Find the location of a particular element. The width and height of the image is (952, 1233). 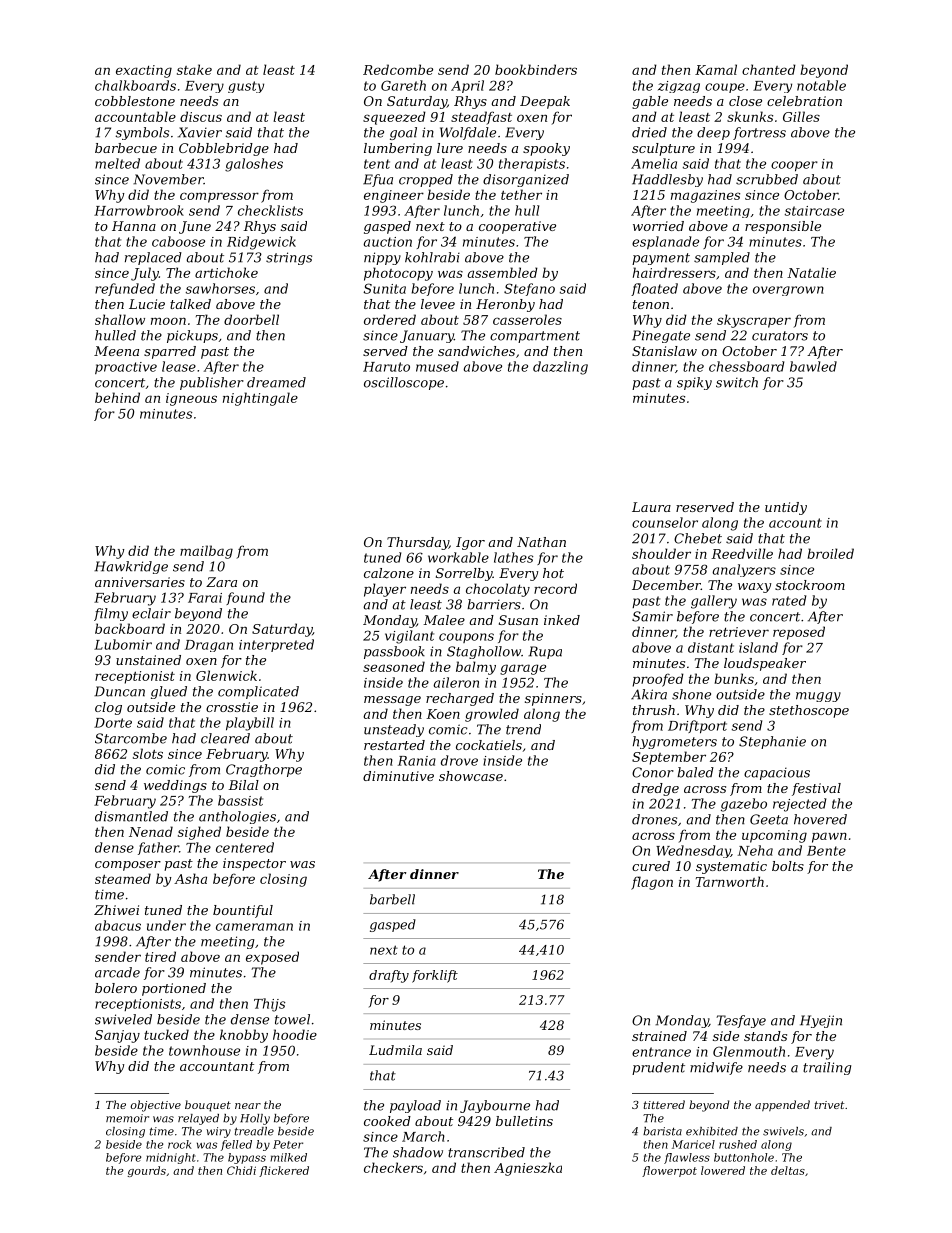

esplanade is located at coordinates (665, 242).
